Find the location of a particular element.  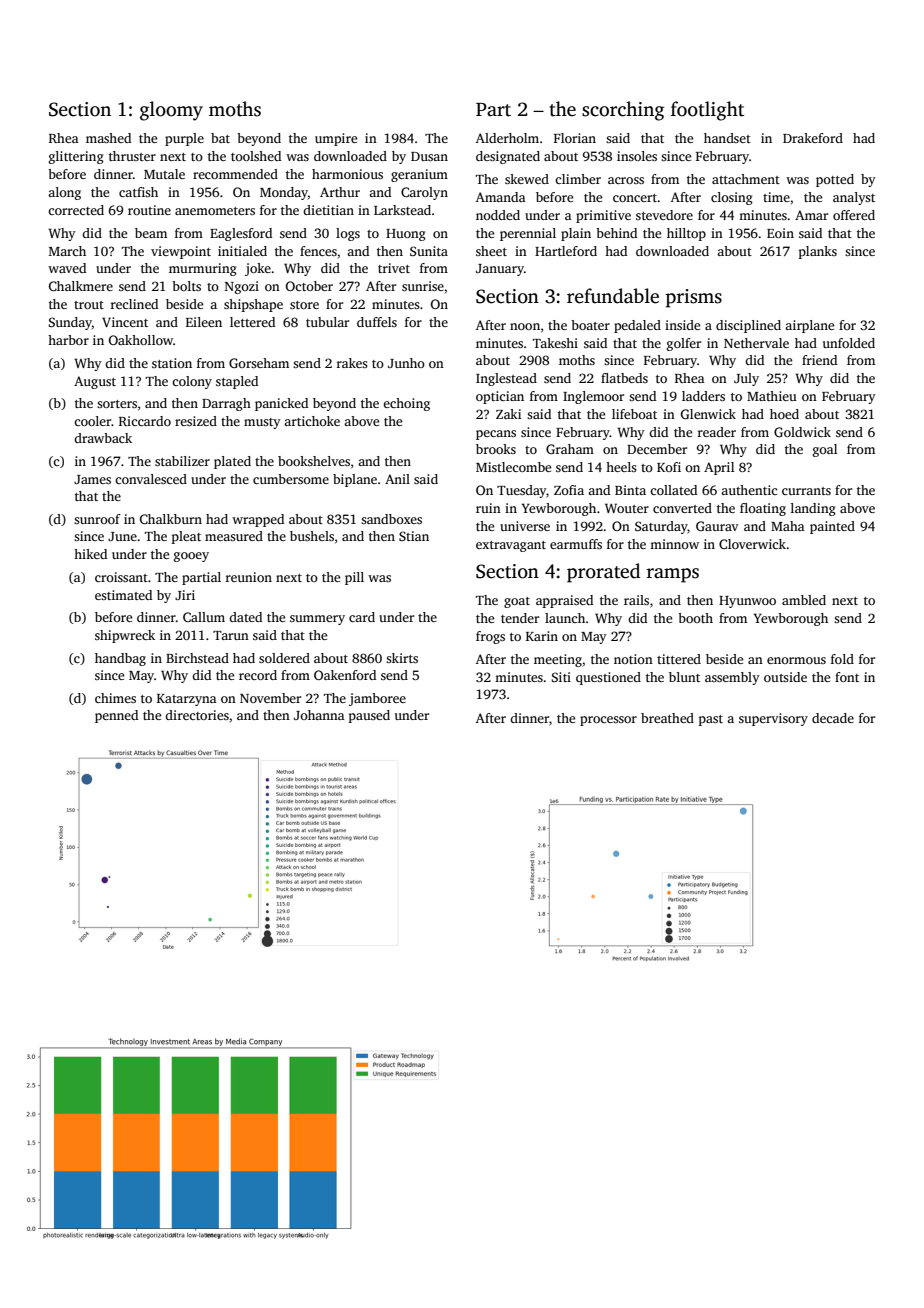

anemometers is located at coordinates (215, 211).
